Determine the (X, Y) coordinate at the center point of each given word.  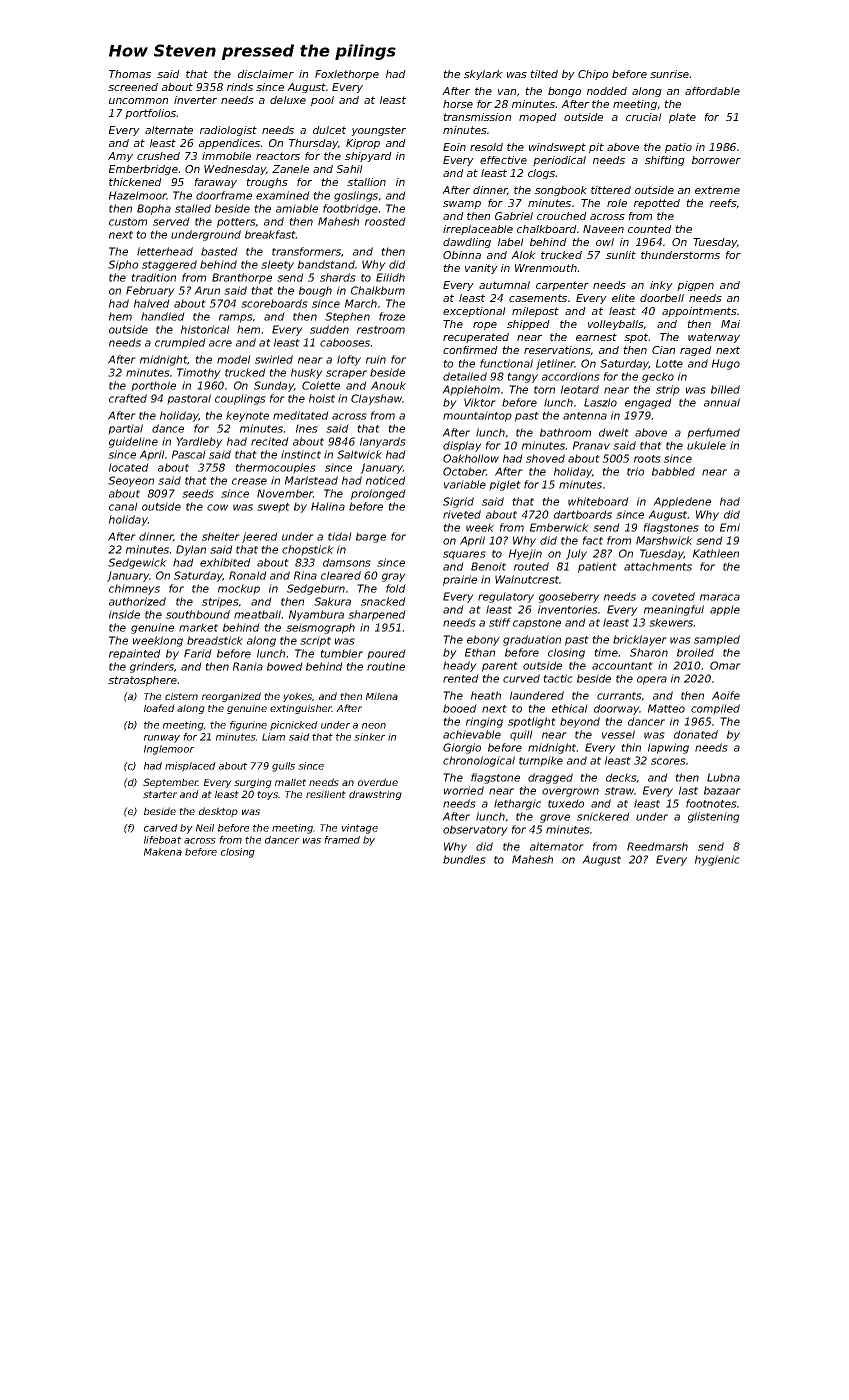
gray (394, 577)
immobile (226, 156)
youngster (378, 131)
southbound (198, 614)
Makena (163, 852)
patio (678, 148)
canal (123, 506)
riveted (462, 514)
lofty (349, 360)
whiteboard (598, 501)
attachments (658, 566)
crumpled (180, 343)
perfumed (713, 433)
